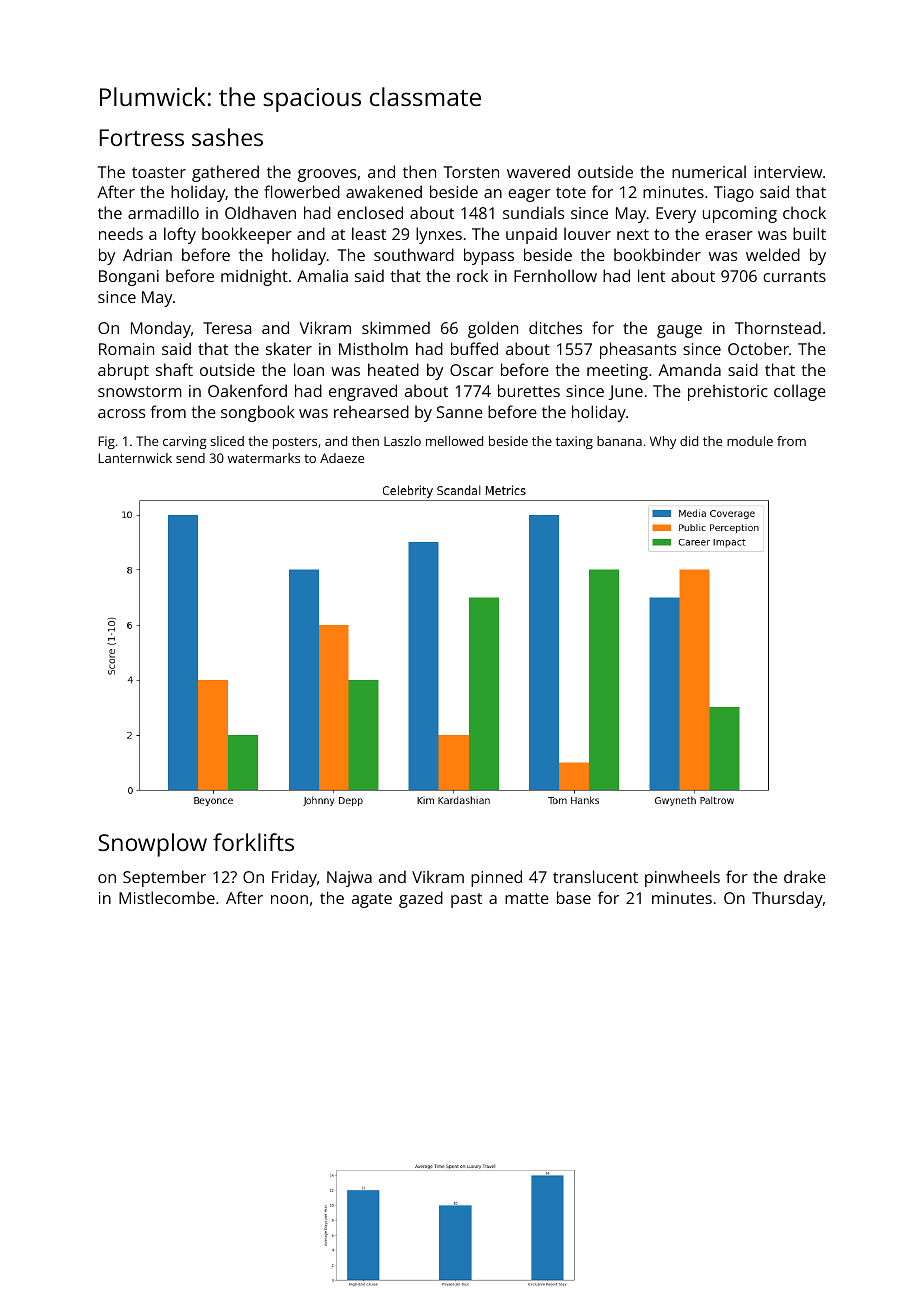  I want to click on Fortress, so click(142, 137).
